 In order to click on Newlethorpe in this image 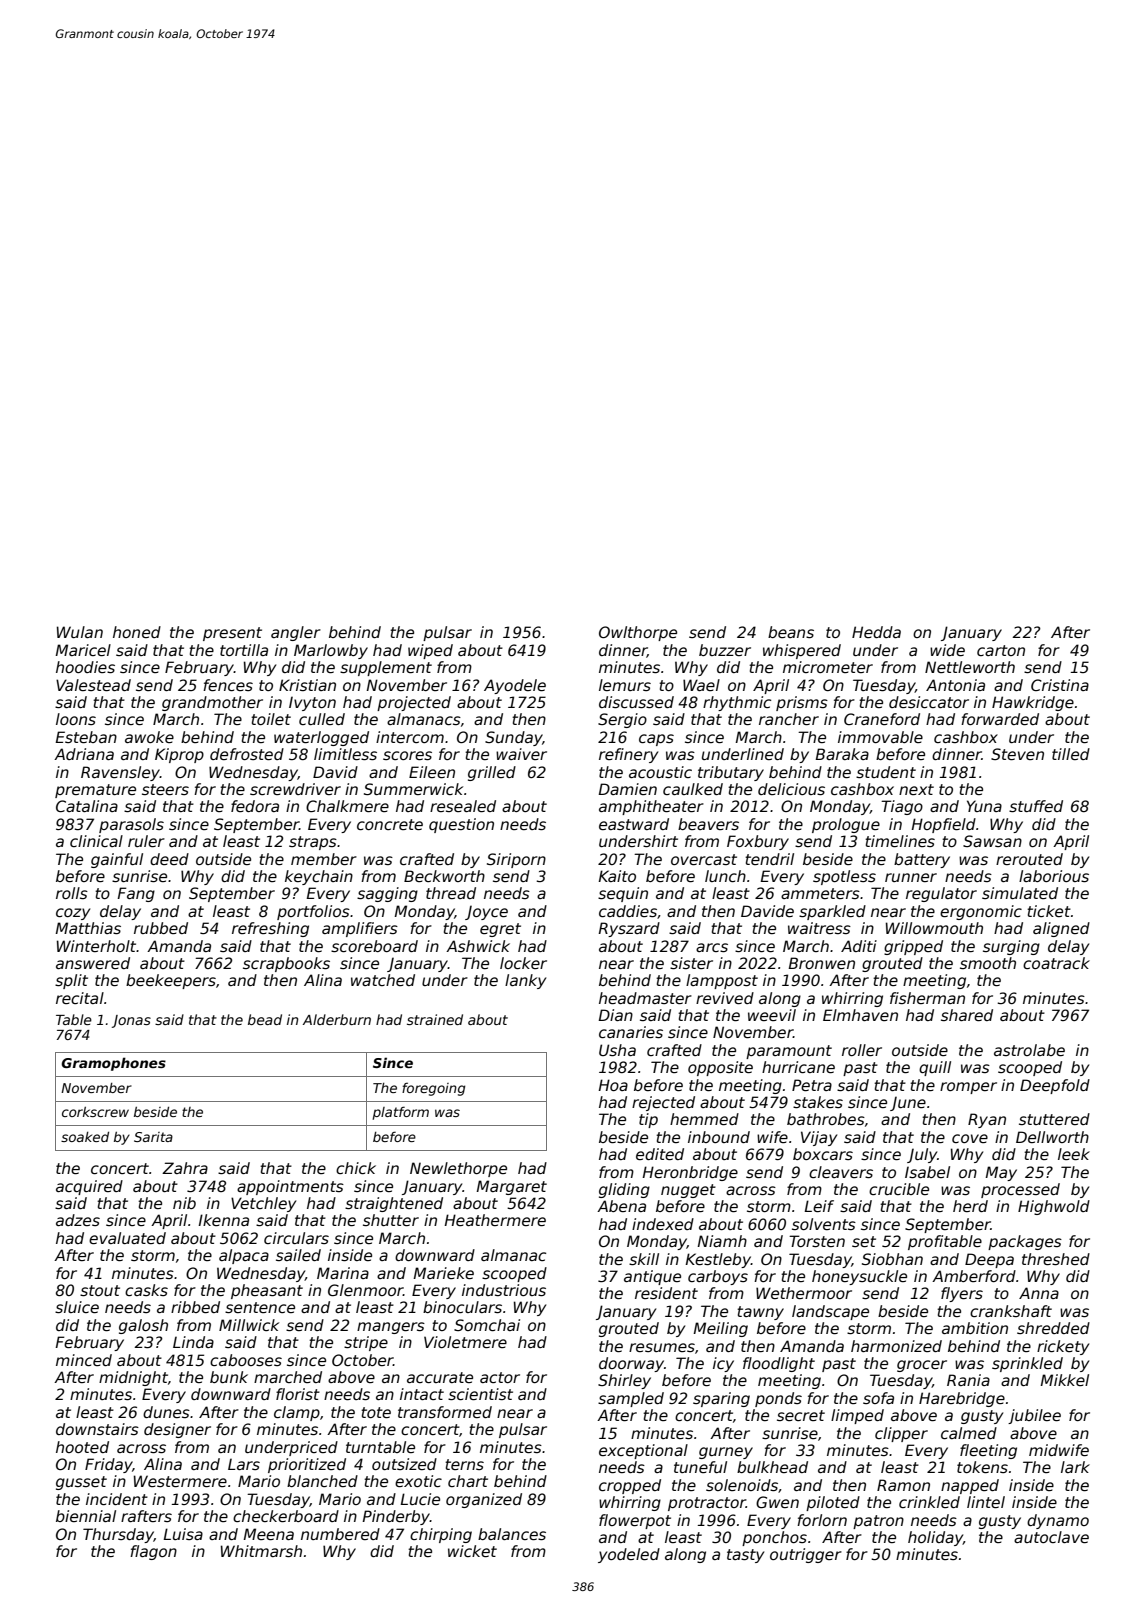, I will do `click(458, 1169)`.
